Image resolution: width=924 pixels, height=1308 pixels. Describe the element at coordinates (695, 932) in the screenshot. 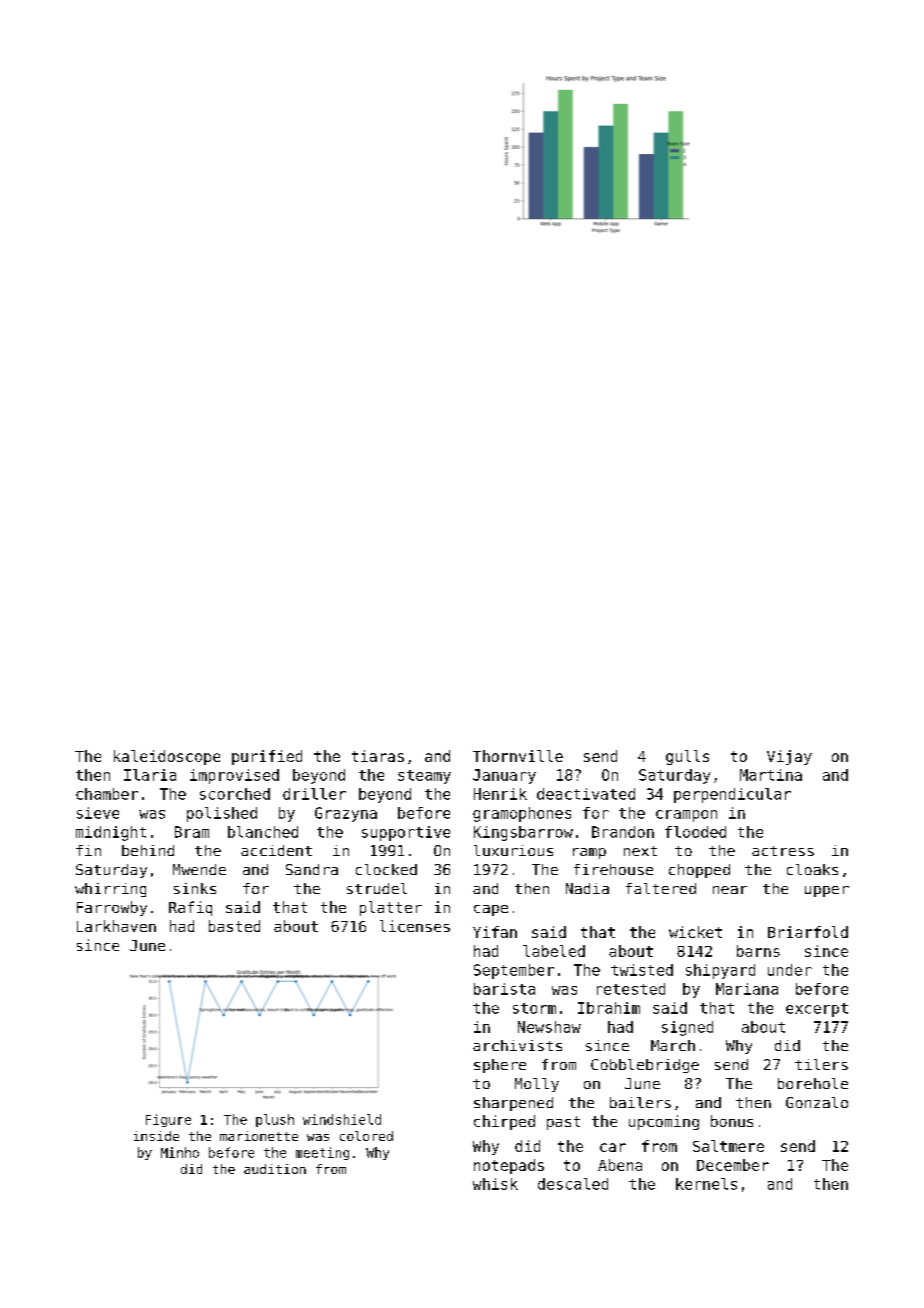

I see `wicket` at that location.
